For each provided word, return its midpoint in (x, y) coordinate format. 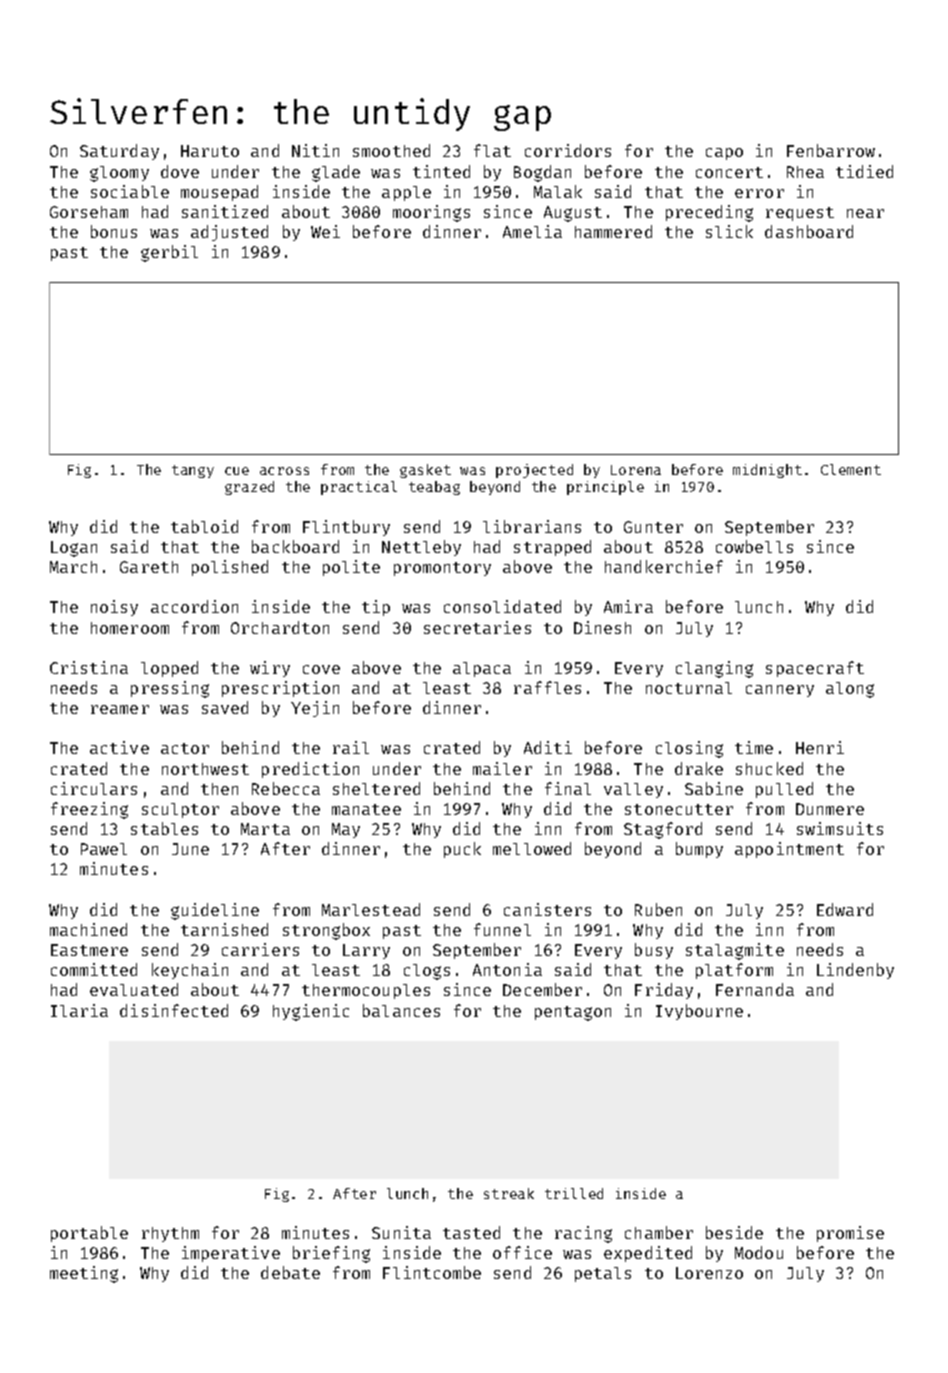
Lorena (636, 470)
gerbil (169, 253)
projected (534, 471)
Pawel (104, 849)
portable (89, 1234)
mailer (502, 768)
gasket (425, 471)
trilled (574, 1193)
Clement (851, 469)
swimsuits (840, 828)
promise (850, 1234)
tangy (193, 471)
